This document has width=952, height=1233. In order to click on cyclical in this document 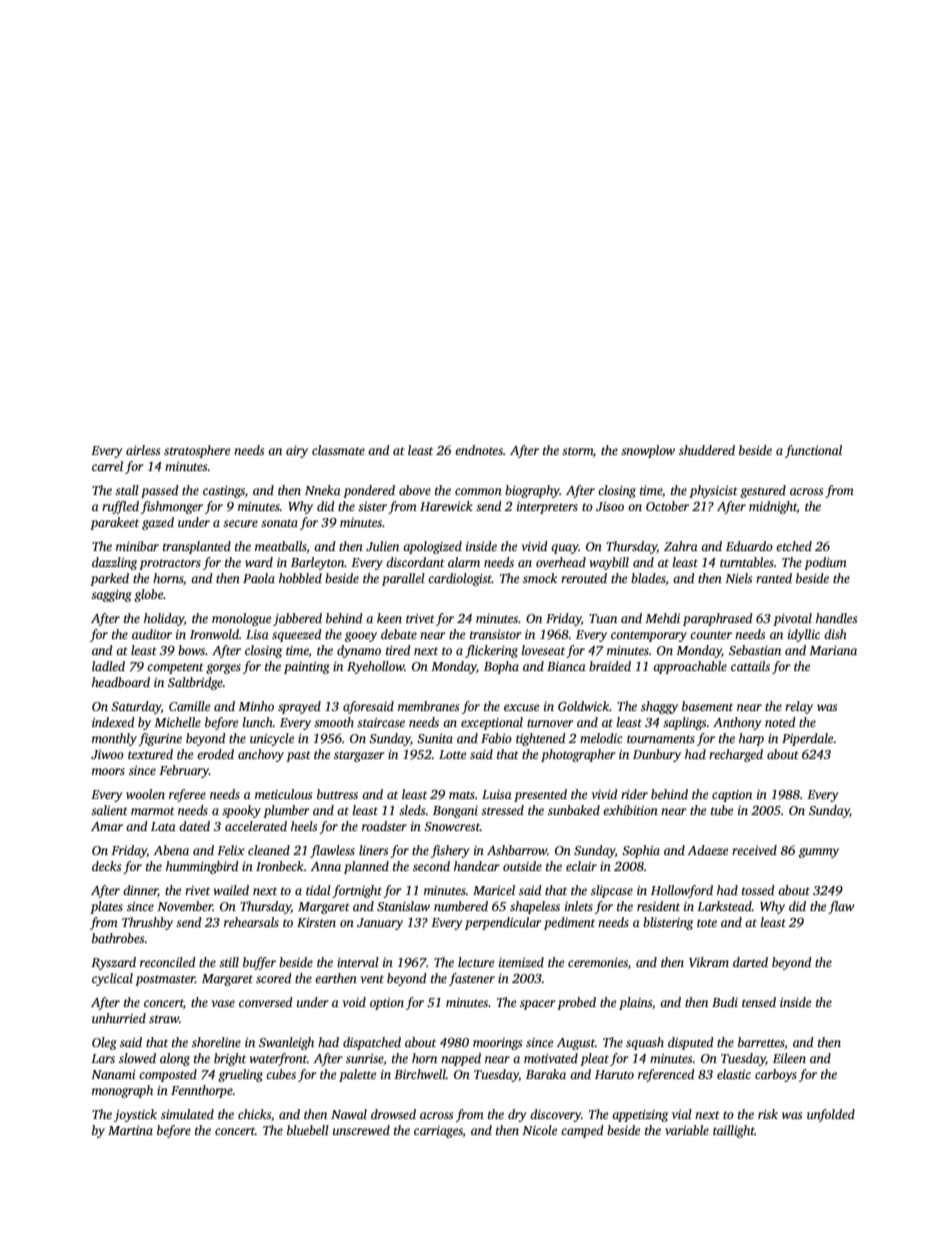, I will do `click(112, 979)`.
